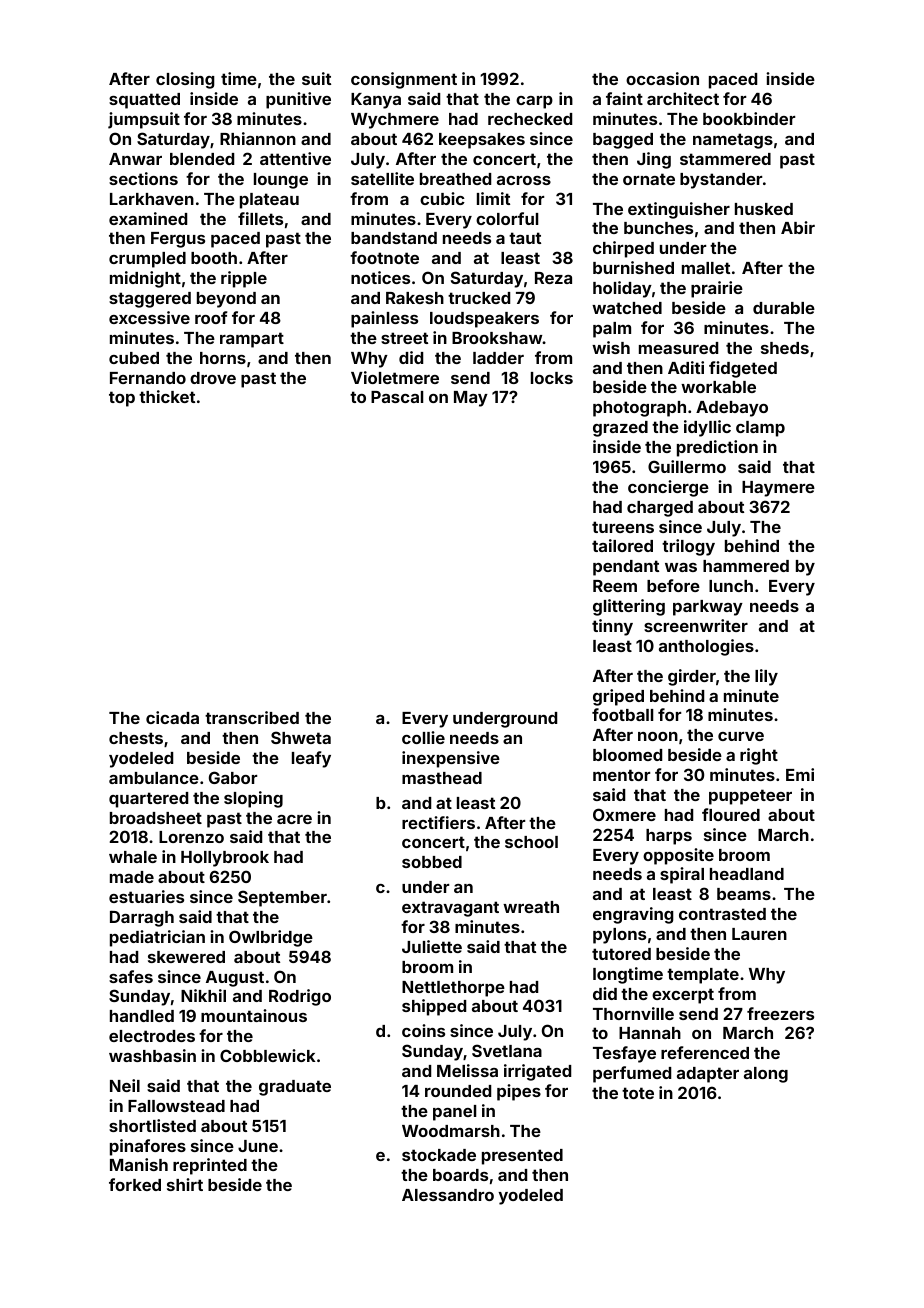 This screenshot has height=1308, width=924. What do you see at coordinates (612, 627) in the screenshot?
I see `tinny` at bounding box center [612, 627].
